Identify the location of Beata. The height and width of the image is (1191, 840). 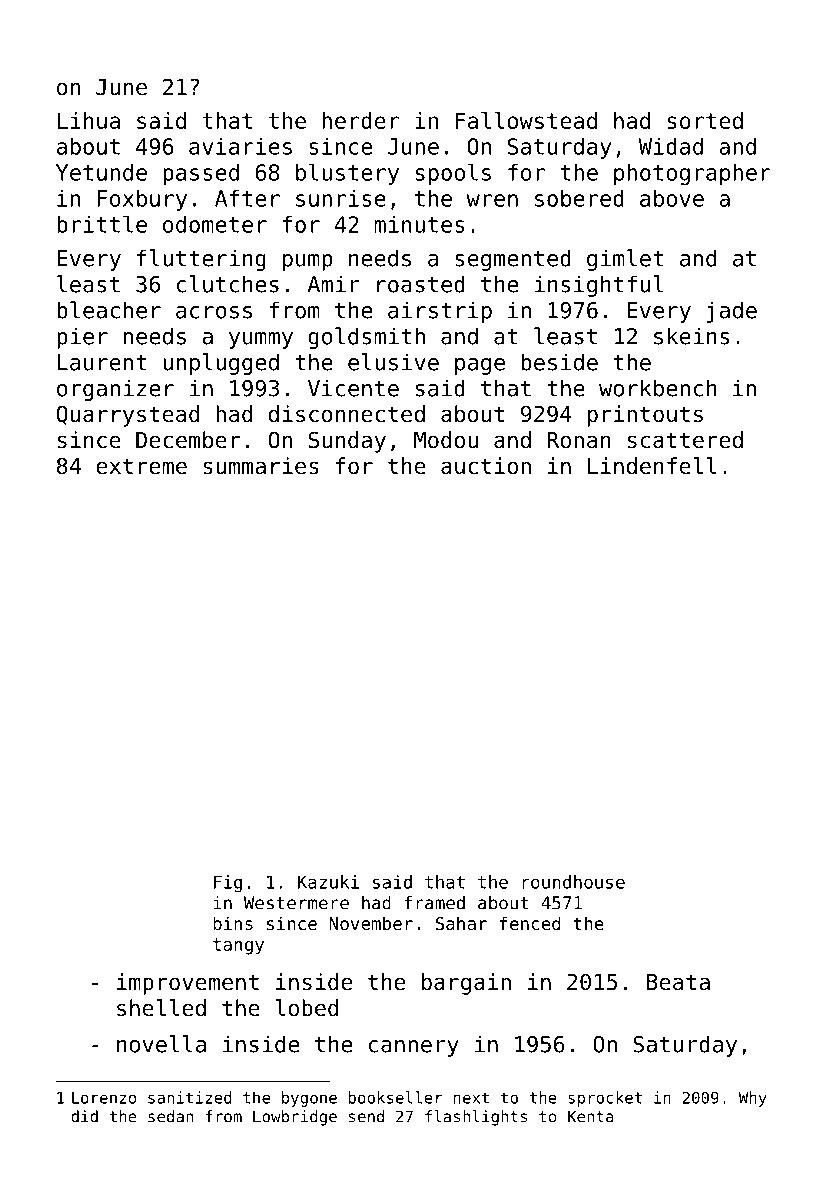
(678, 982).
